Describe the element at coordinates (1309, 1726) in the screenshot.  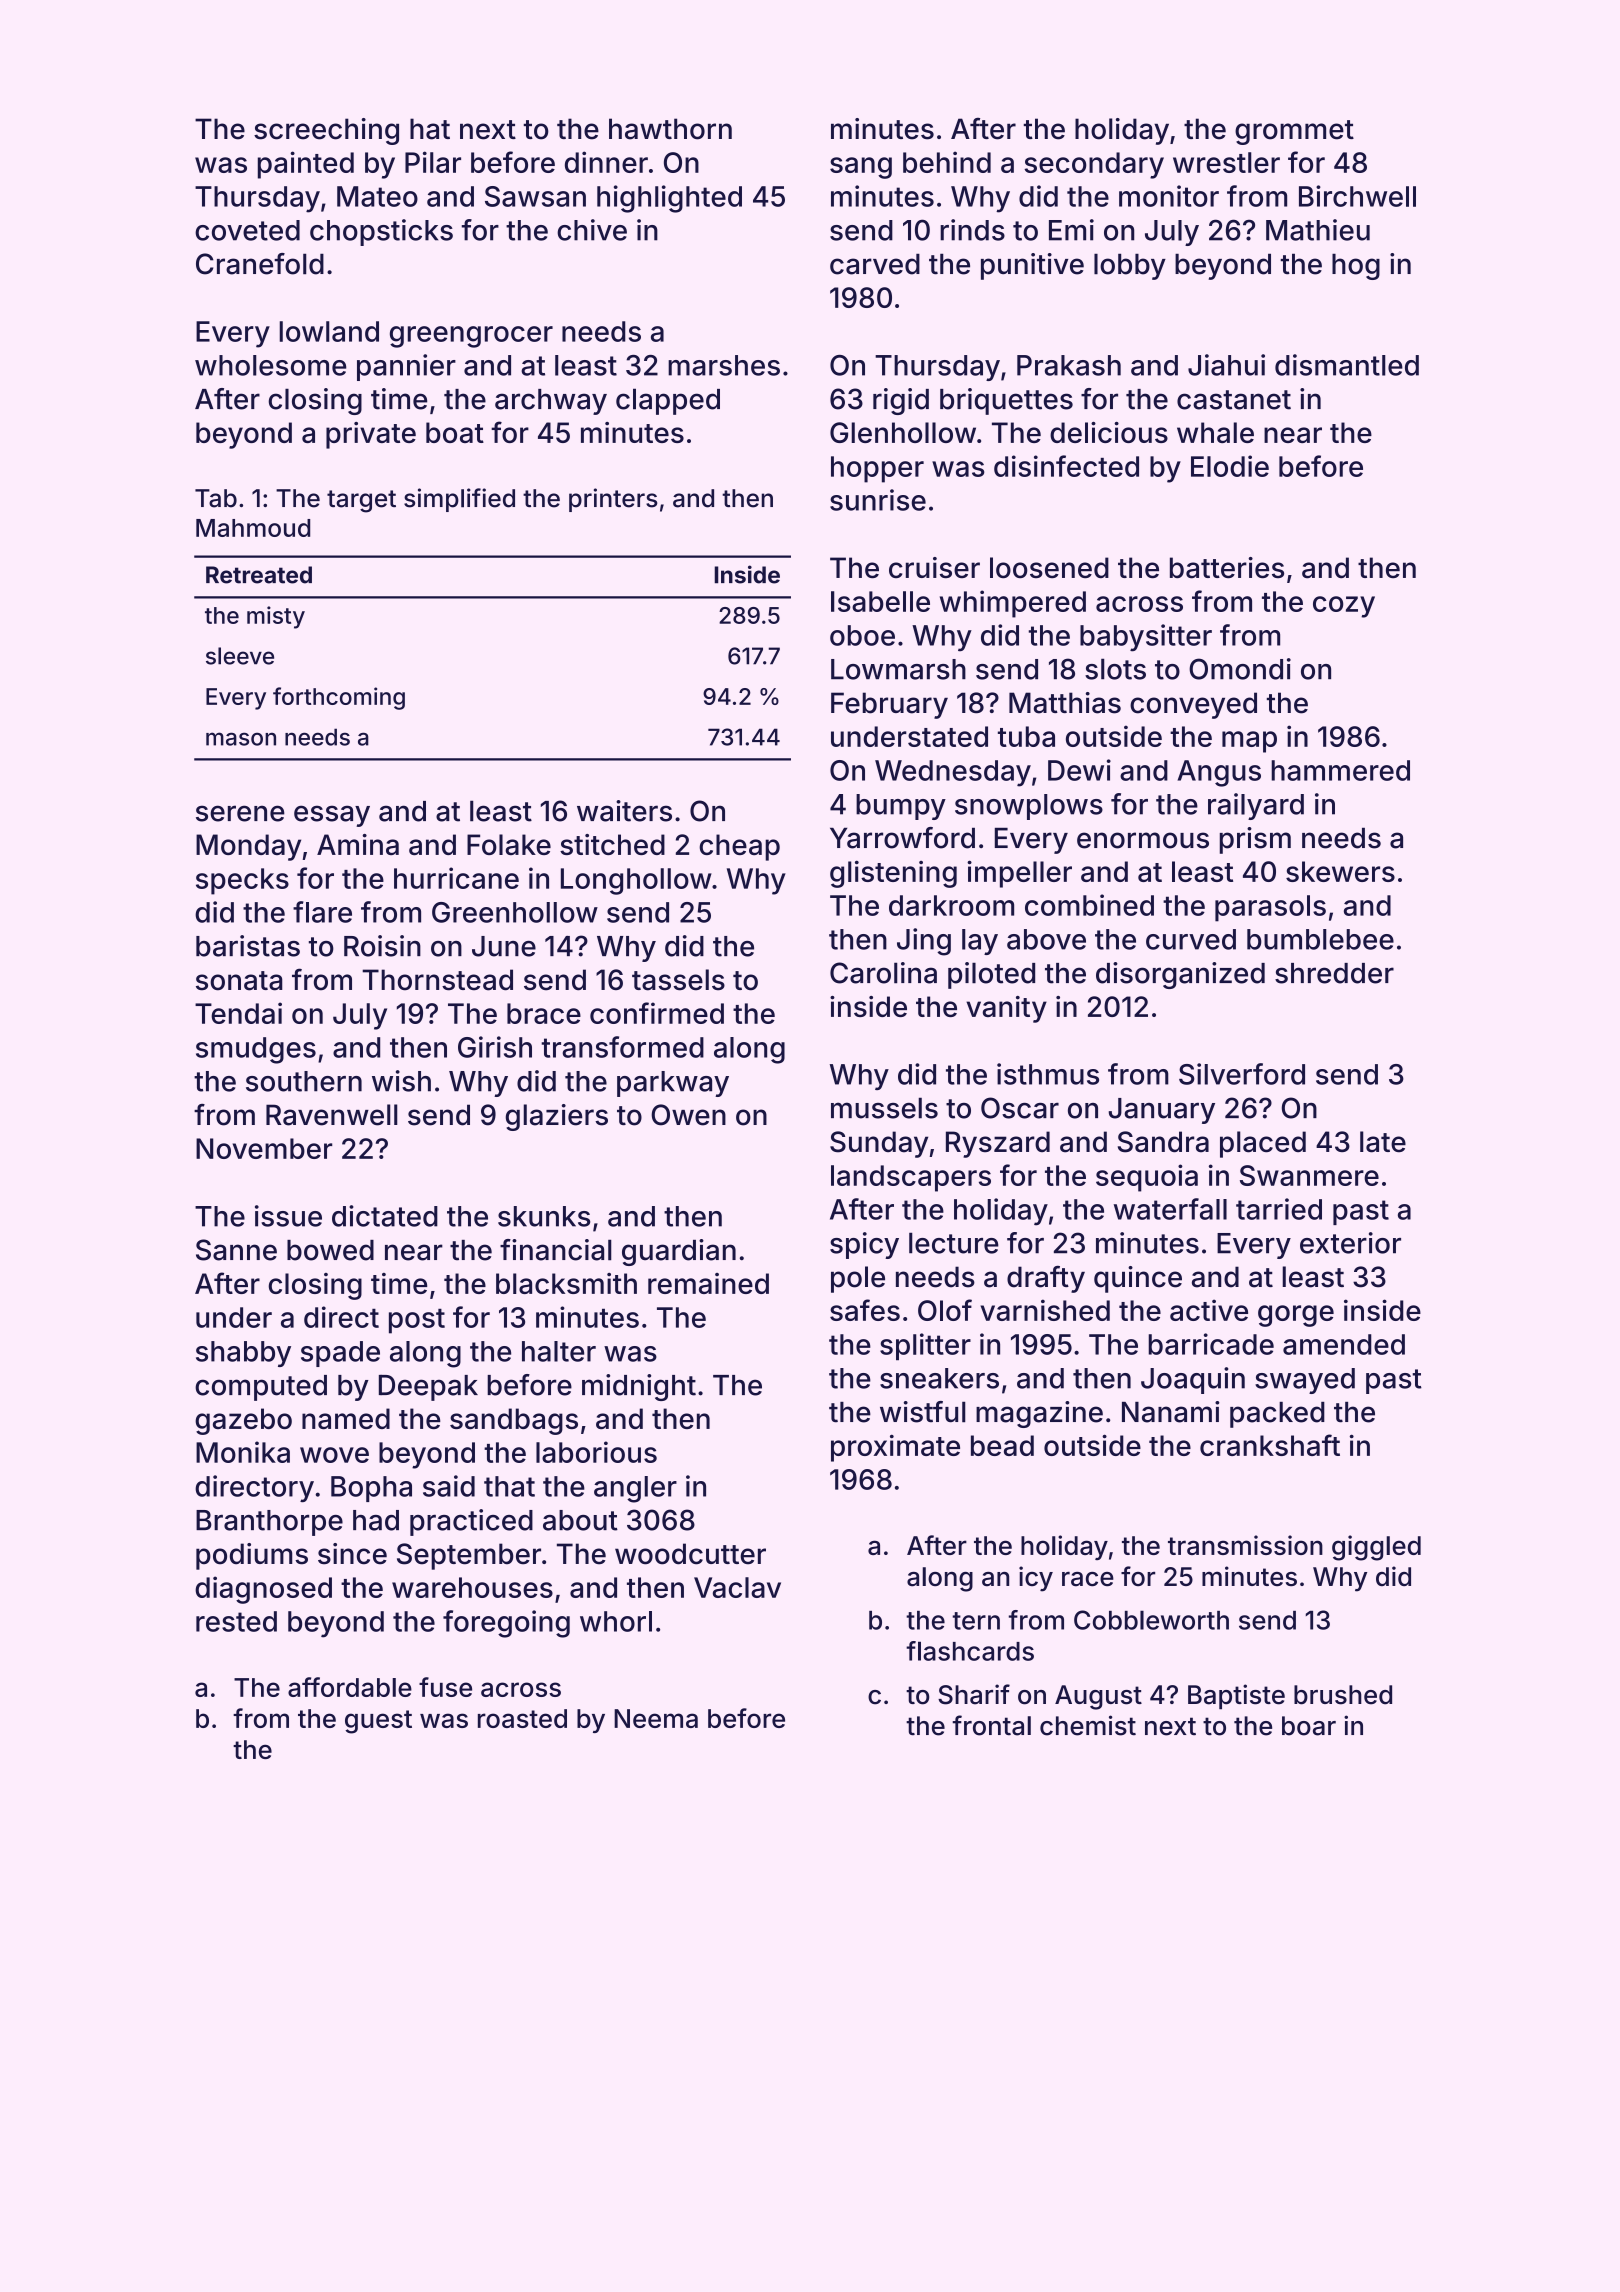
I see `boar` at that location.
